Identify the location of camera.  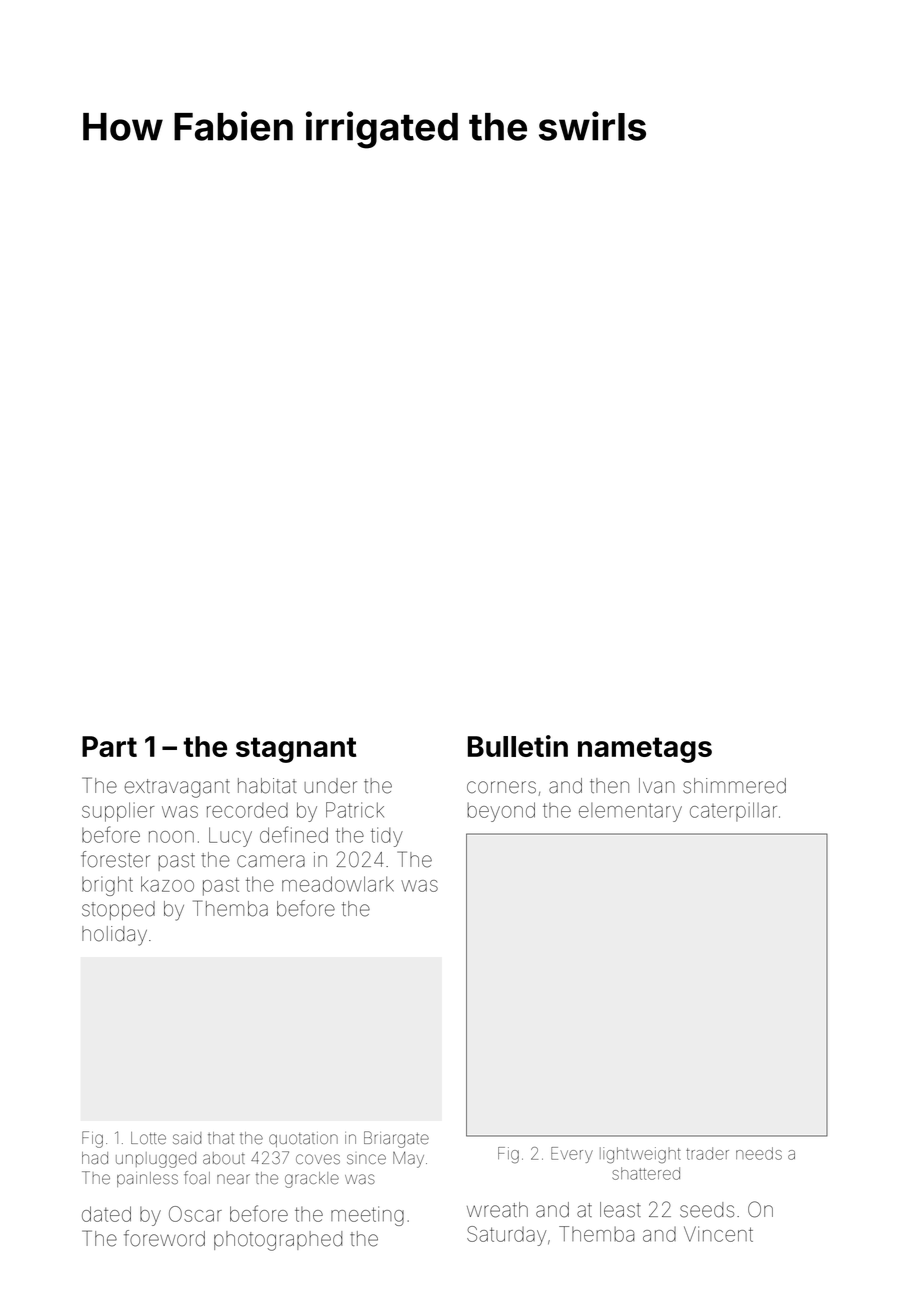
(271, 861).
